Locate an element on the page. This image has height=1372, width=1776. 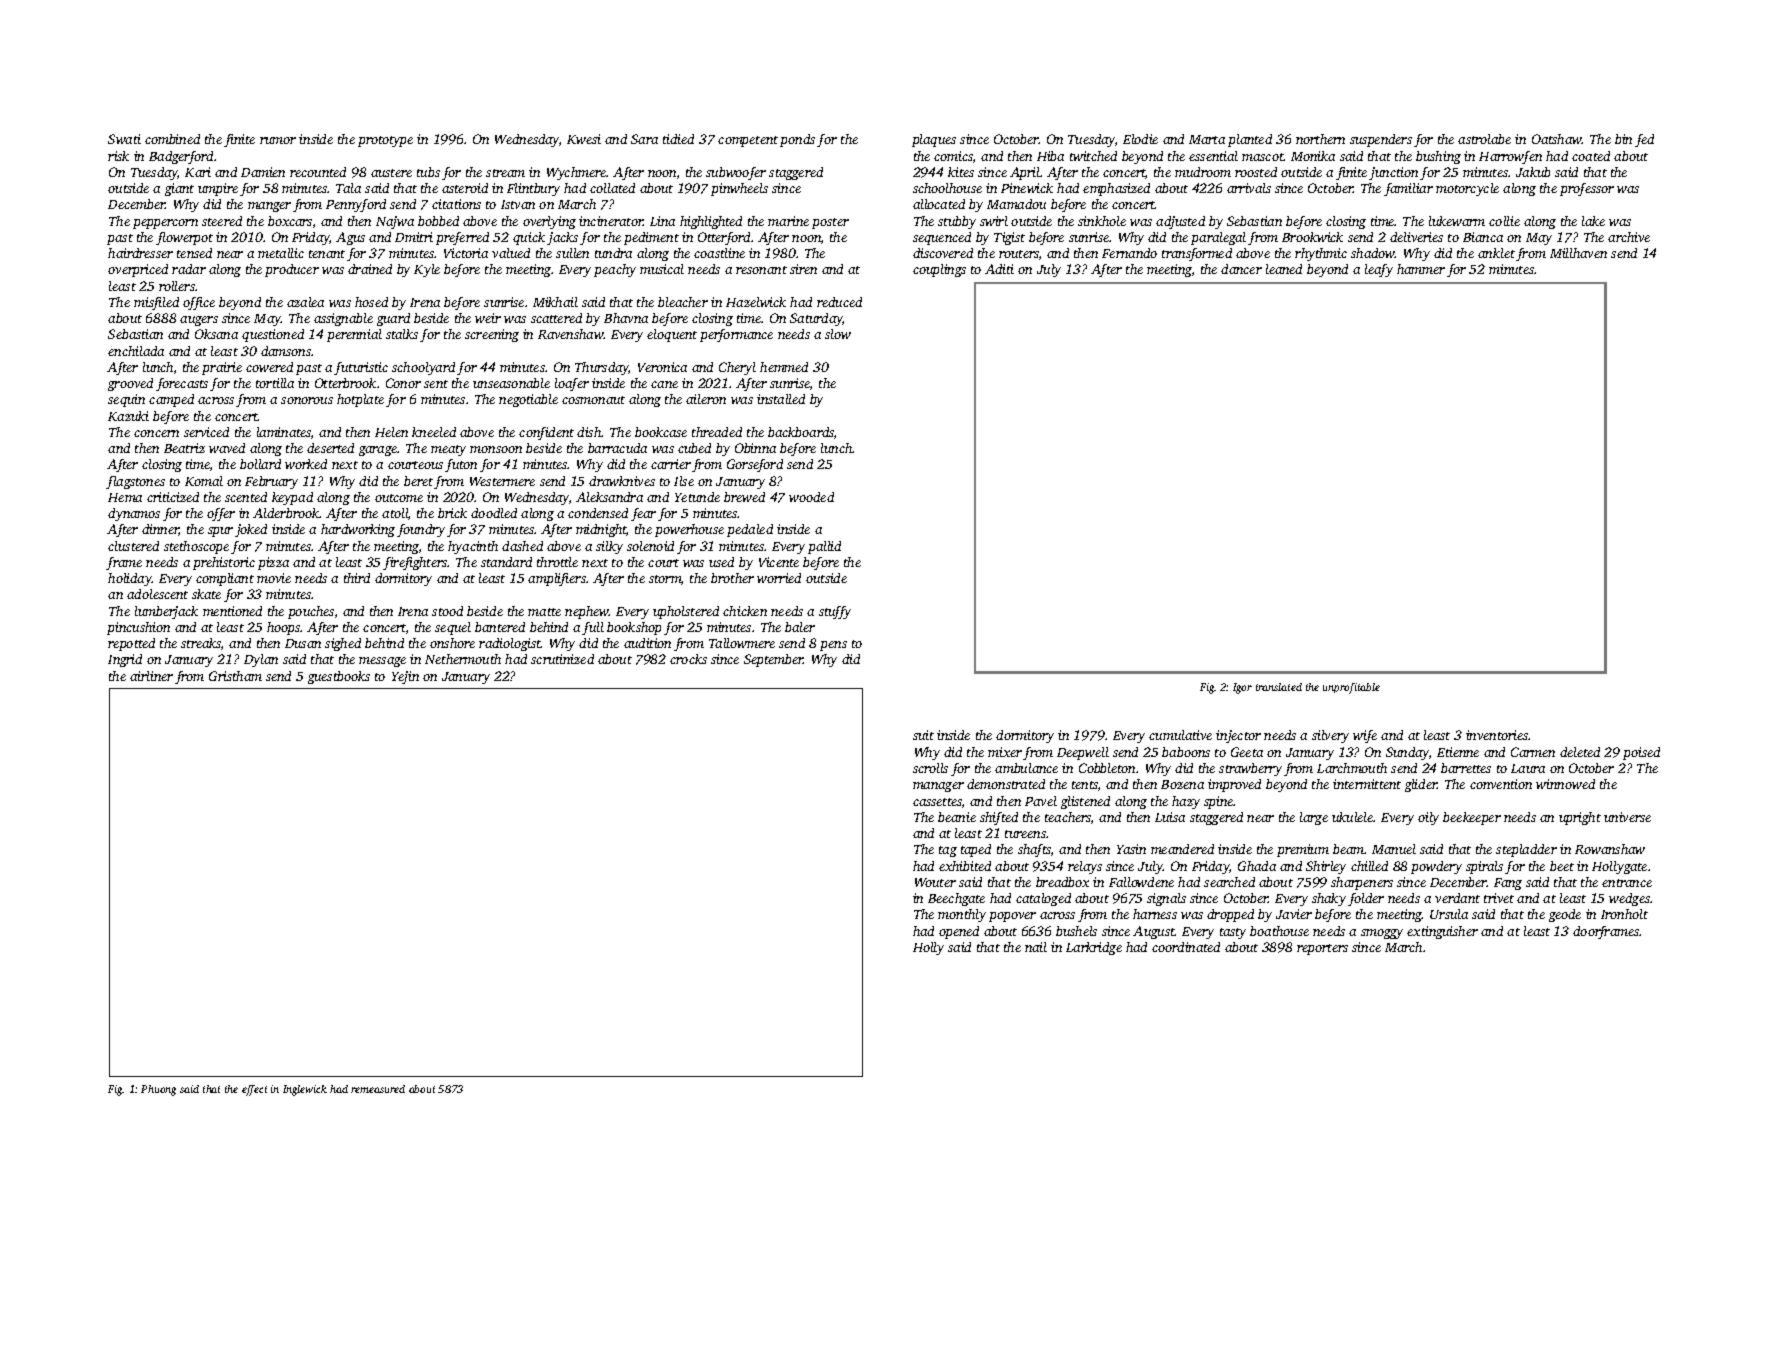
Aditi is located at coordinates (999, 269).
